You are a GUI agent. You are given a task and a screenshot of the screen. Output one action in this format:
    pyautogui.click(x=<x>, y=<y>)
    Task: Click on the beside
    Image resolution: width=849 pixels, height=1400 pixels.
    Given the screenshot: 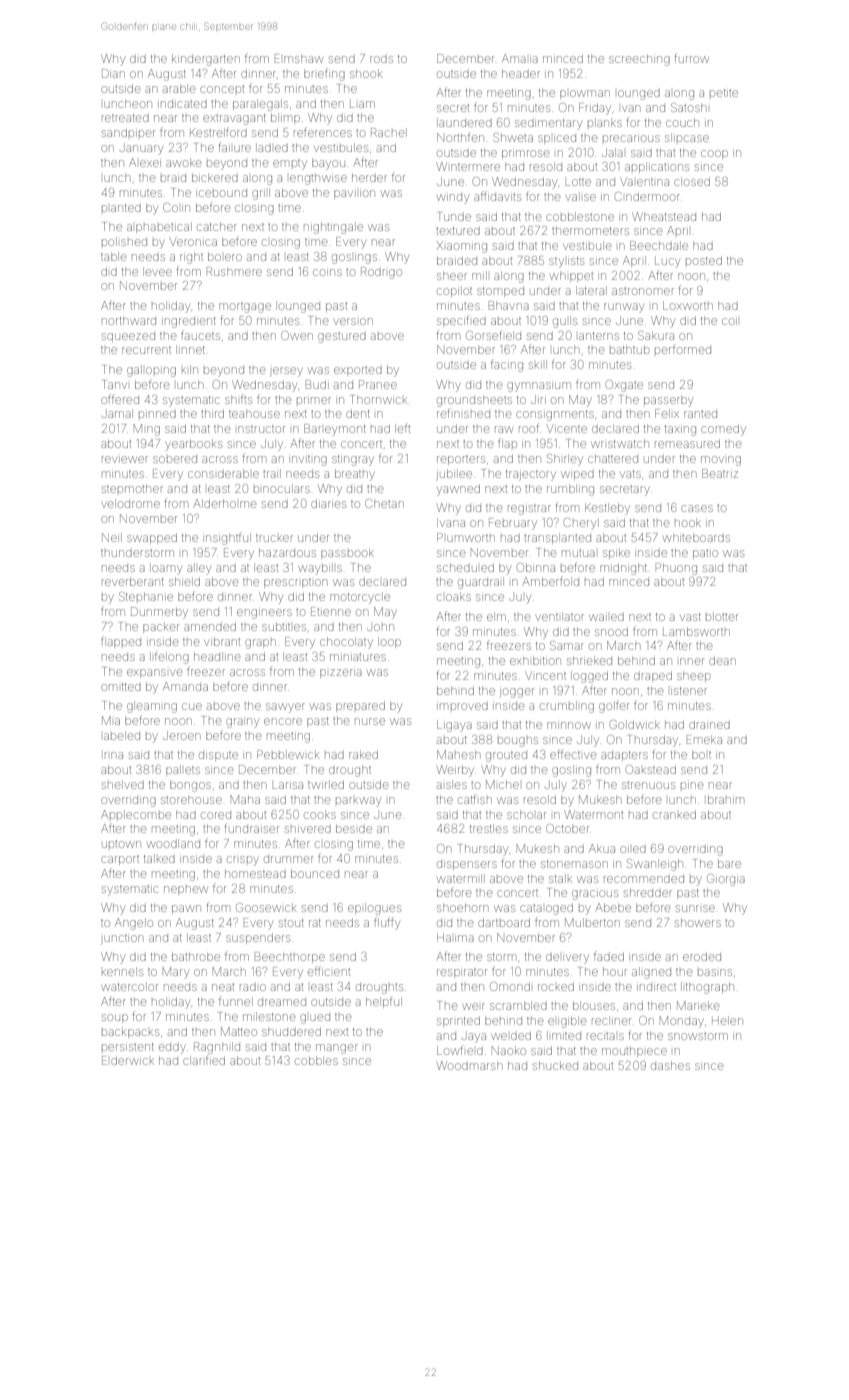 What is the action you would take?
    pyautogui.click(x=354, y=828)
